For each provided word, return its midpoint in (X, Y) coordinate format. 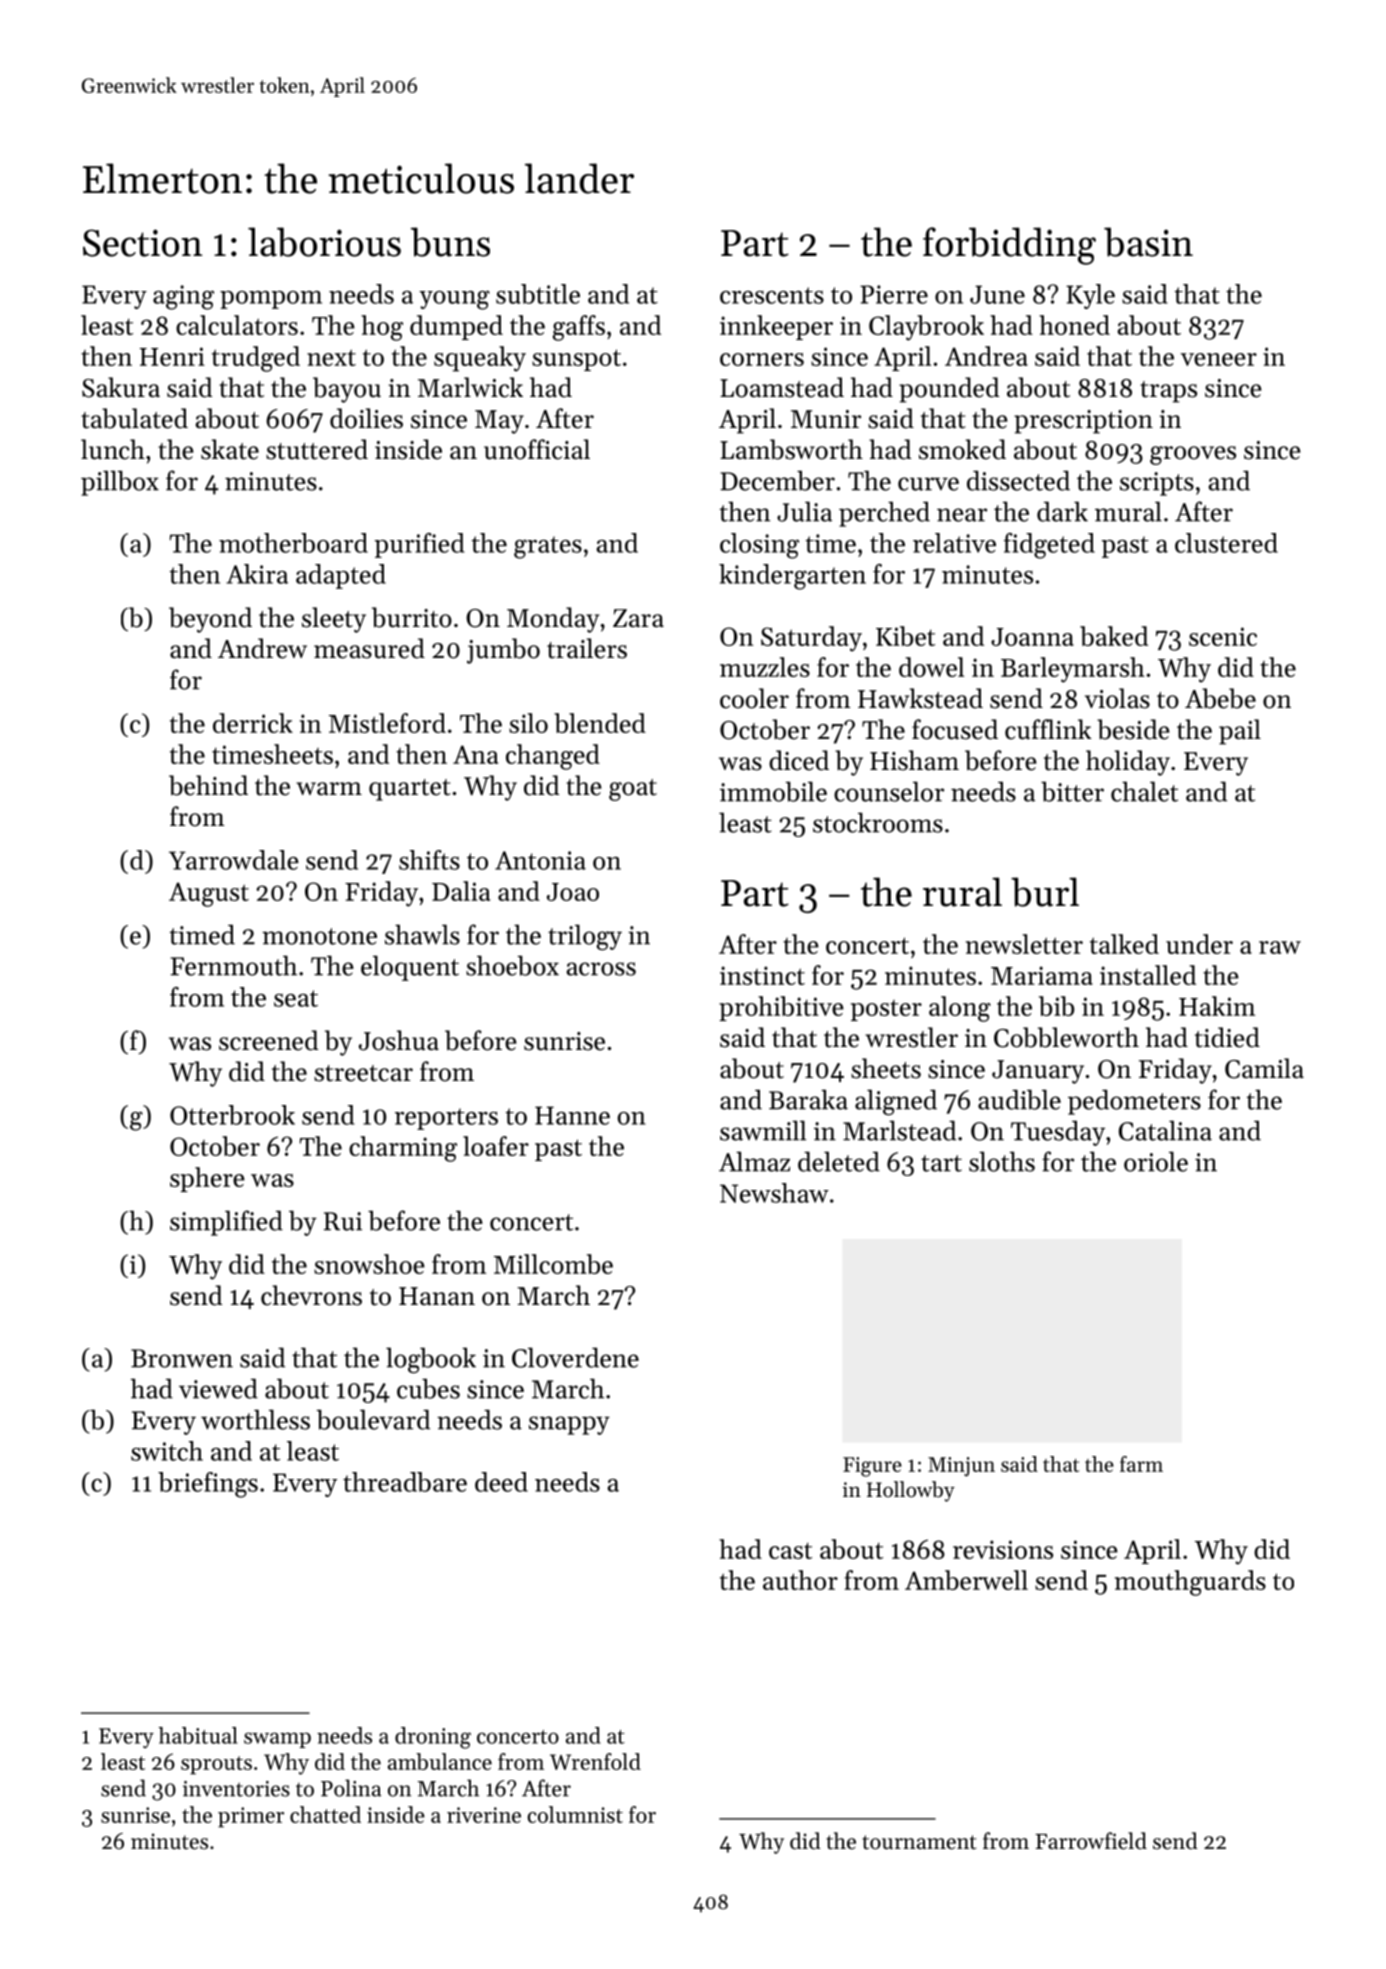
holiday (1128, 763)
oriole (1156, 1161)
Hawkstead (920, 698)
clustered (1226, 543)
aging (183, 297)
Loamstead (782, 387)
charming (403, 1149)
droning (433, 1738)
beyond (210, 620)
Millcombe (553, 1264)
